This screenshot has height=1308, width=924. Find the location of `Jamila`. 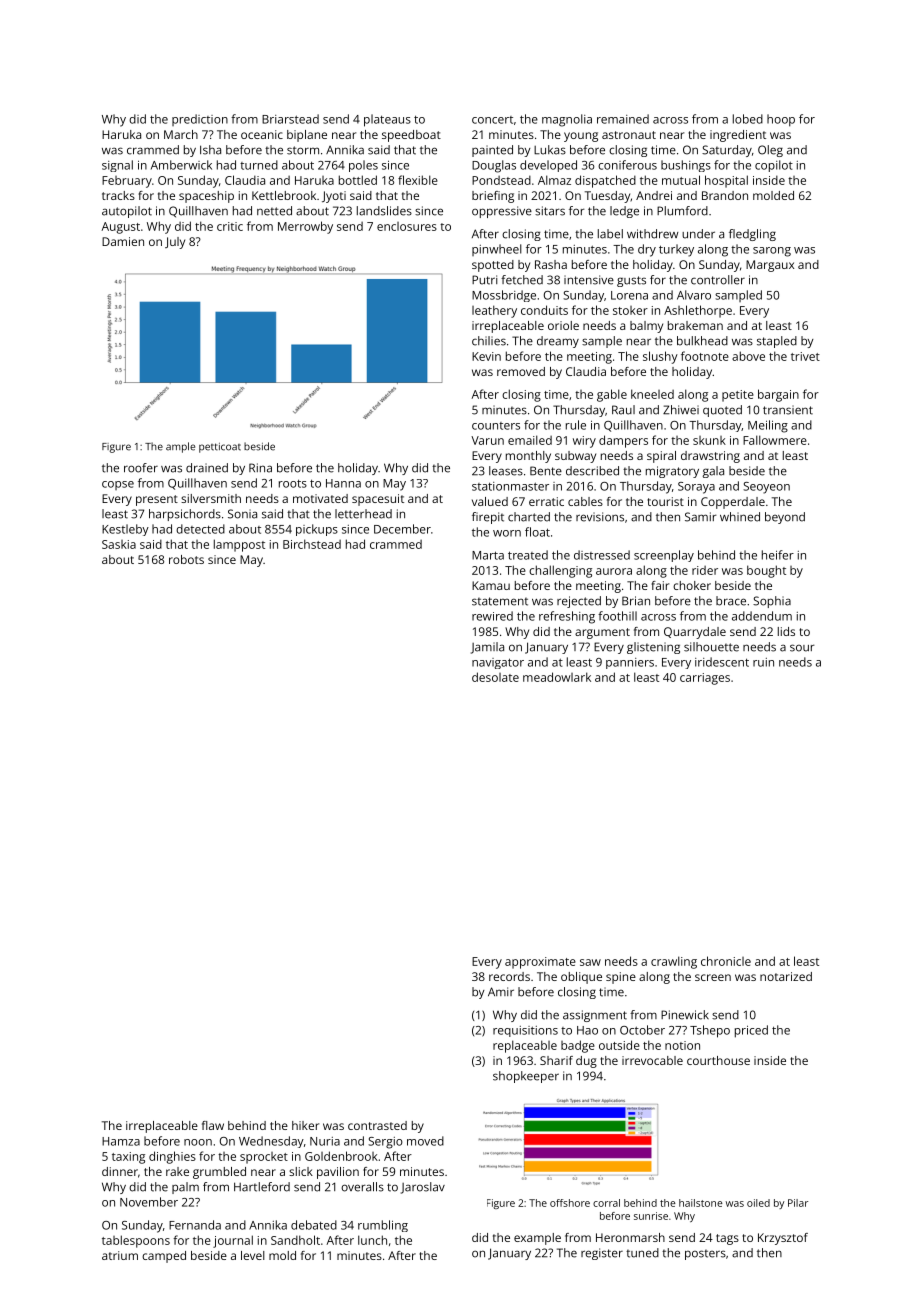

Jamila is located at coordinates (487, 648).
